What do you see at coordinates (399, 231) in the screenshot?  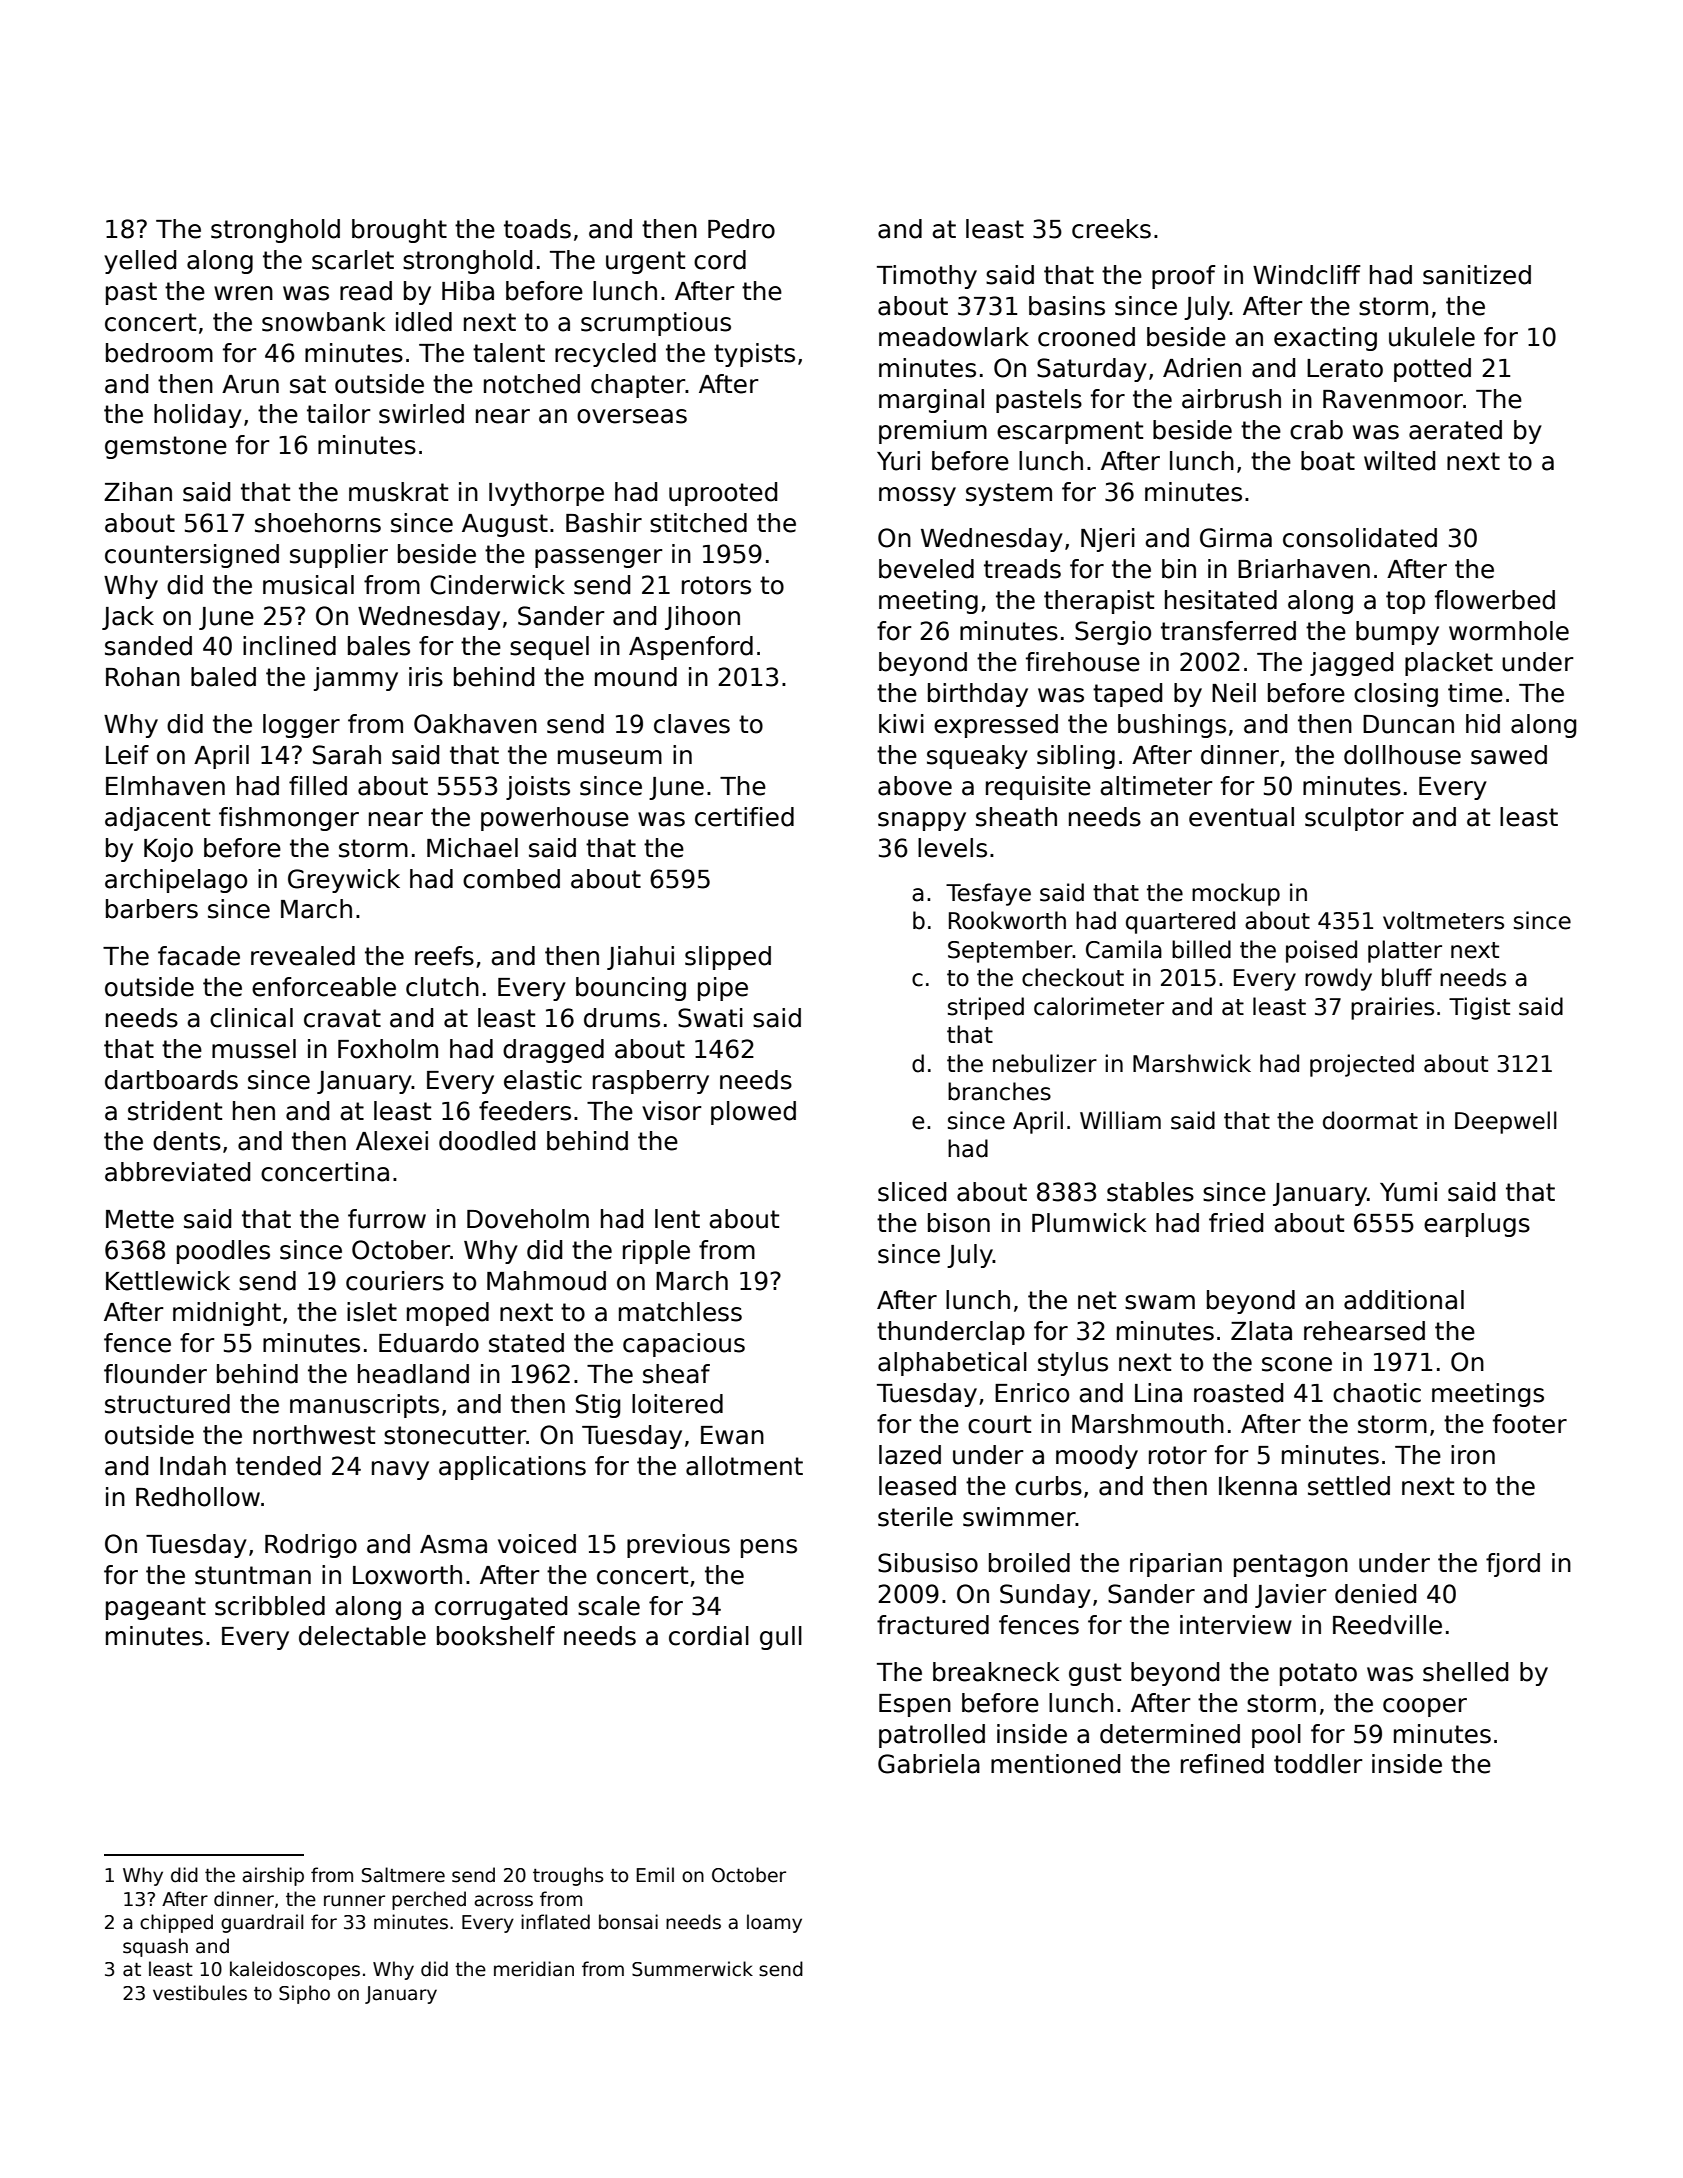 I see `brought` at bounding box center [399, 231].
